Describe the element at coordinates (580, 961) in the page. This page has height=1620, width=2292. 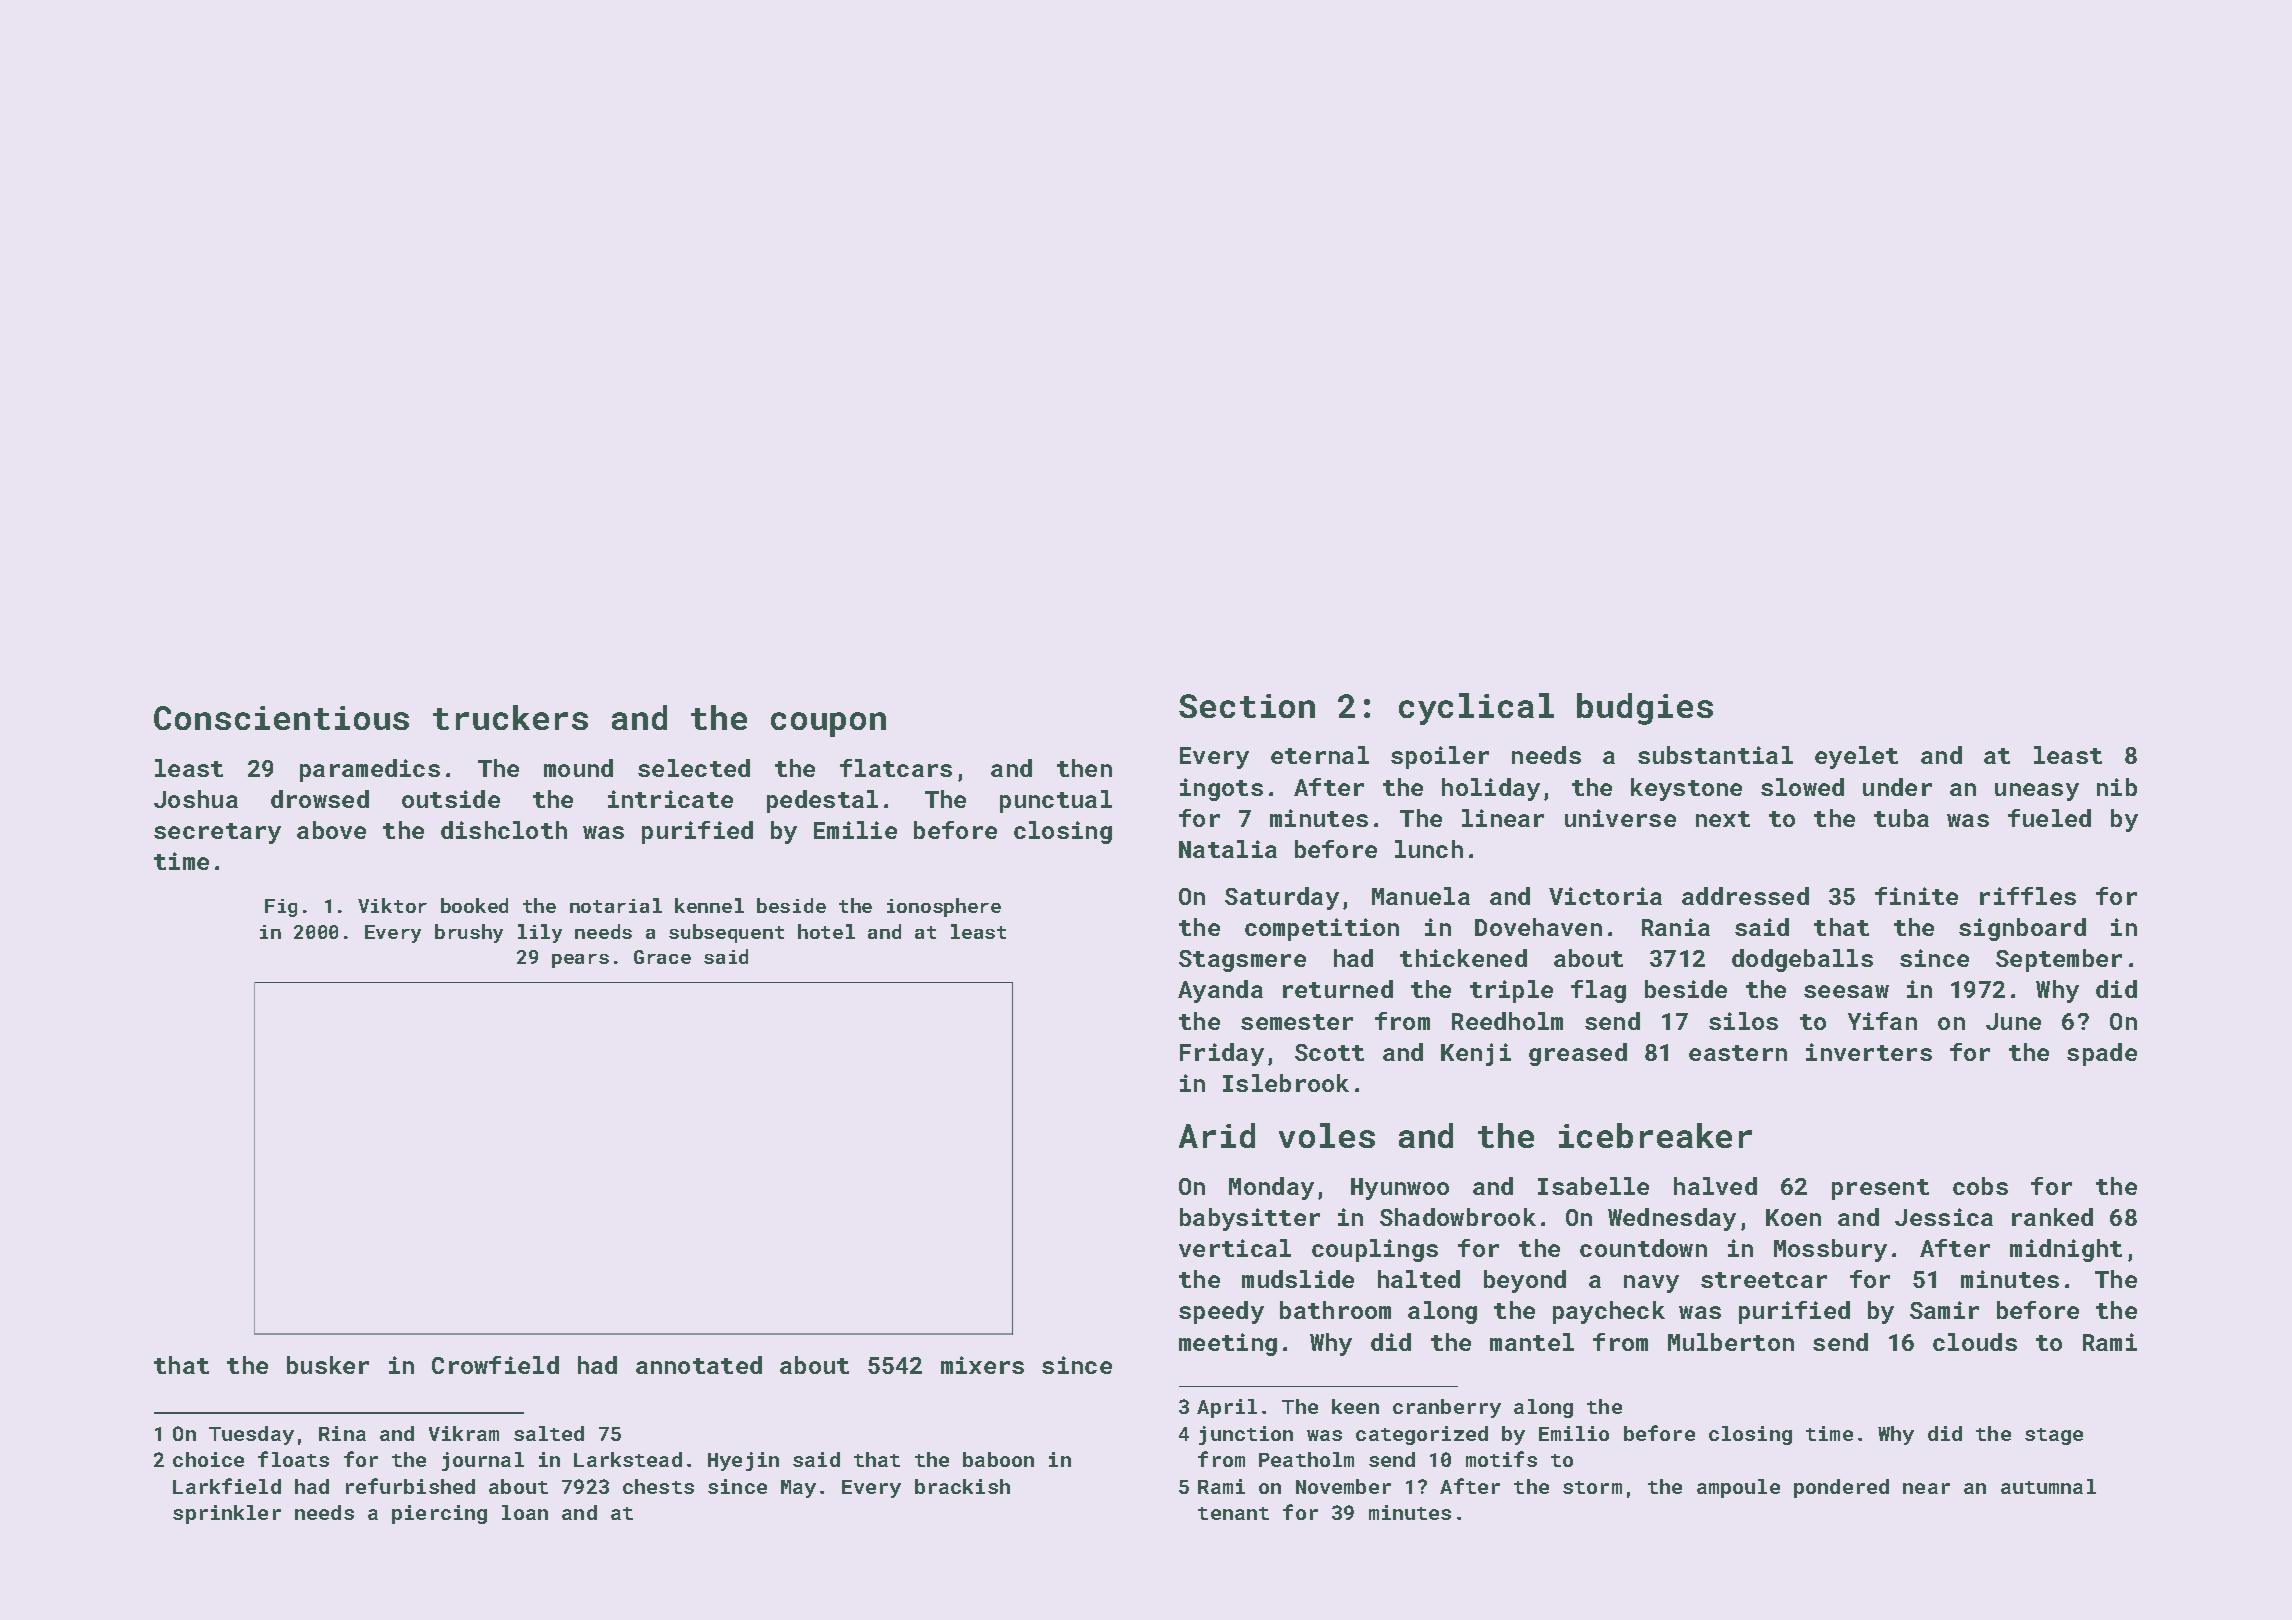
I see `pears` at that location.
